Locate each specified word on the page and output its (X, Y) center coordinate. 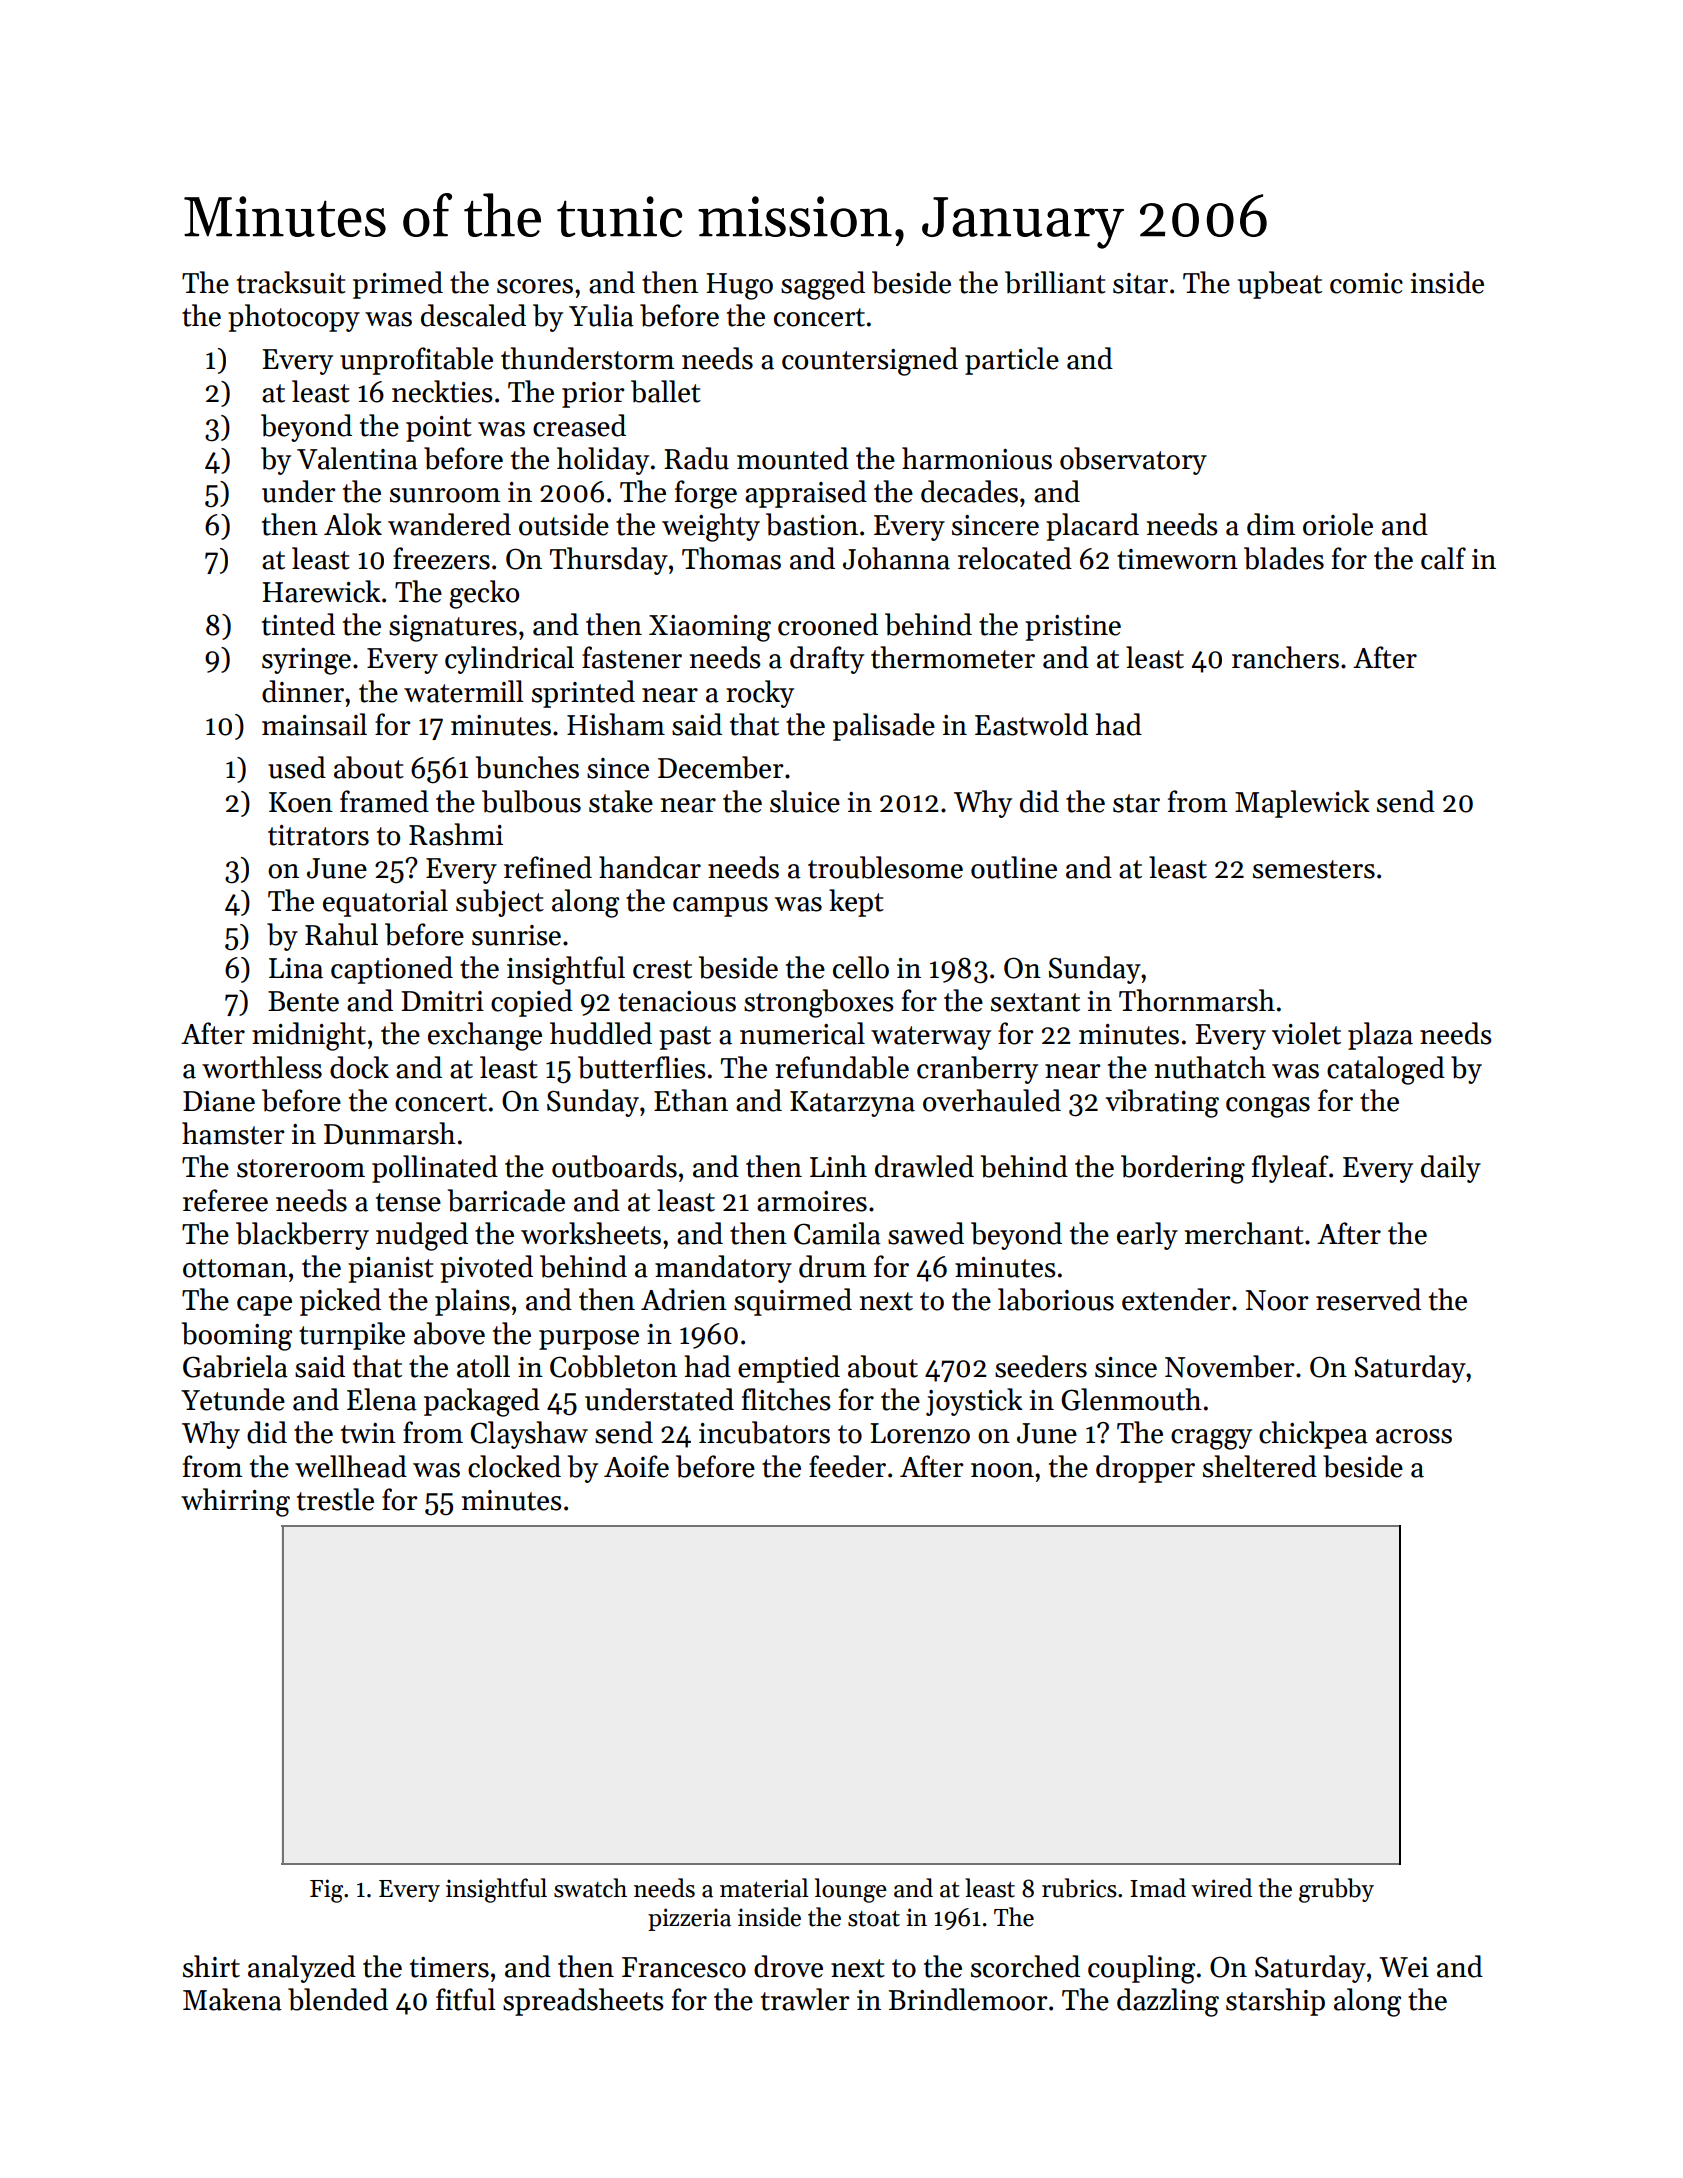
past (685, 1038)
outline (1014, 867)
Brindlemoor (968, 1999)
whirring (235, 1502)
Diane (219, 1101)
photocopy (294, 318)
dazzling (1168, 2002)
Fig (326, 1891)
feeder (847, 1466)
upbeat (1280, 285)
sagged (823, 285)
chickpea (1313, 1435)
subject (500, 903)
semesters (1314, 869)
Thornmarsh (1197, 1000)
